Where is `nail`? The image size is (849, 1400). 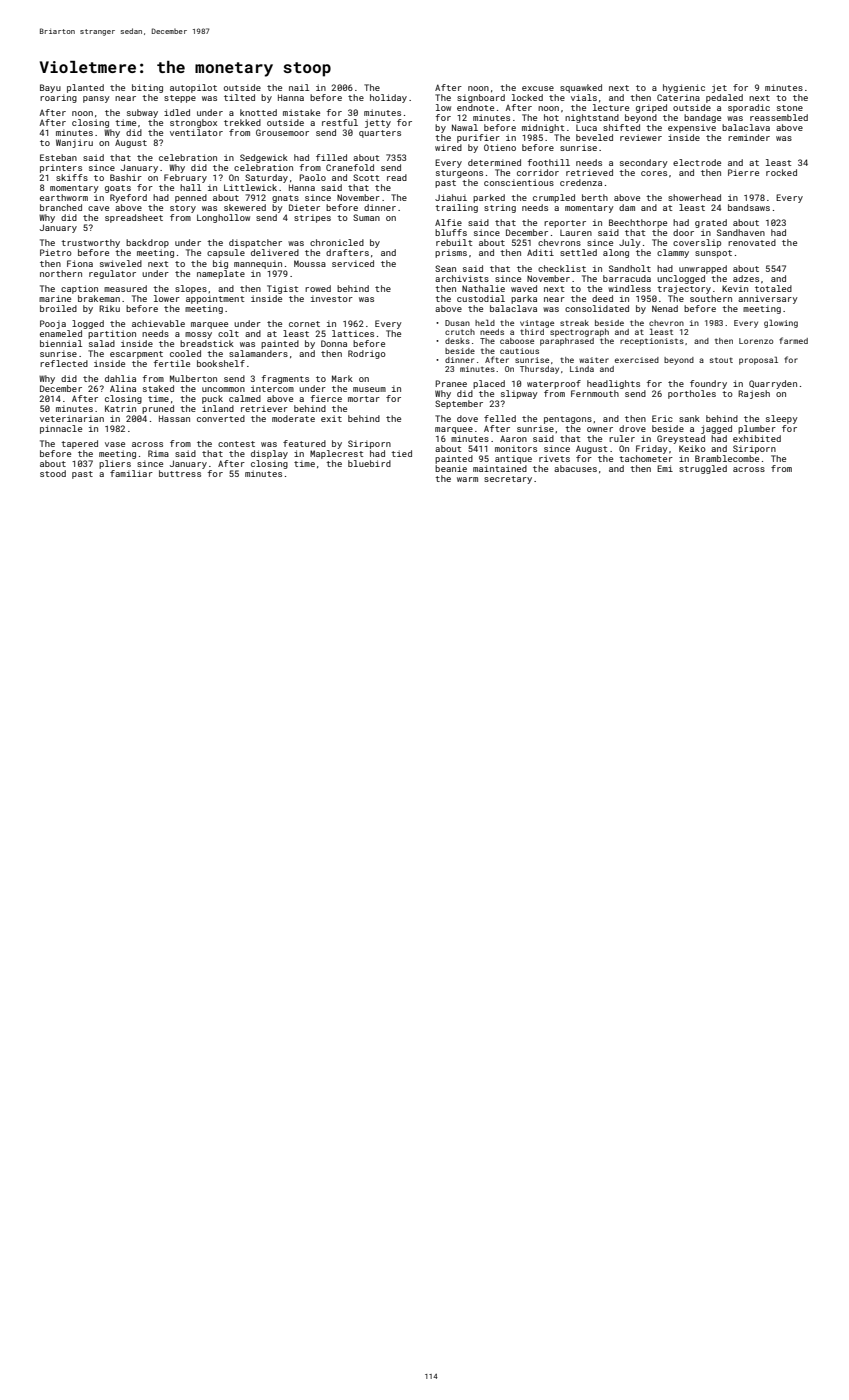 nail is located at coordinates (299, 87).
